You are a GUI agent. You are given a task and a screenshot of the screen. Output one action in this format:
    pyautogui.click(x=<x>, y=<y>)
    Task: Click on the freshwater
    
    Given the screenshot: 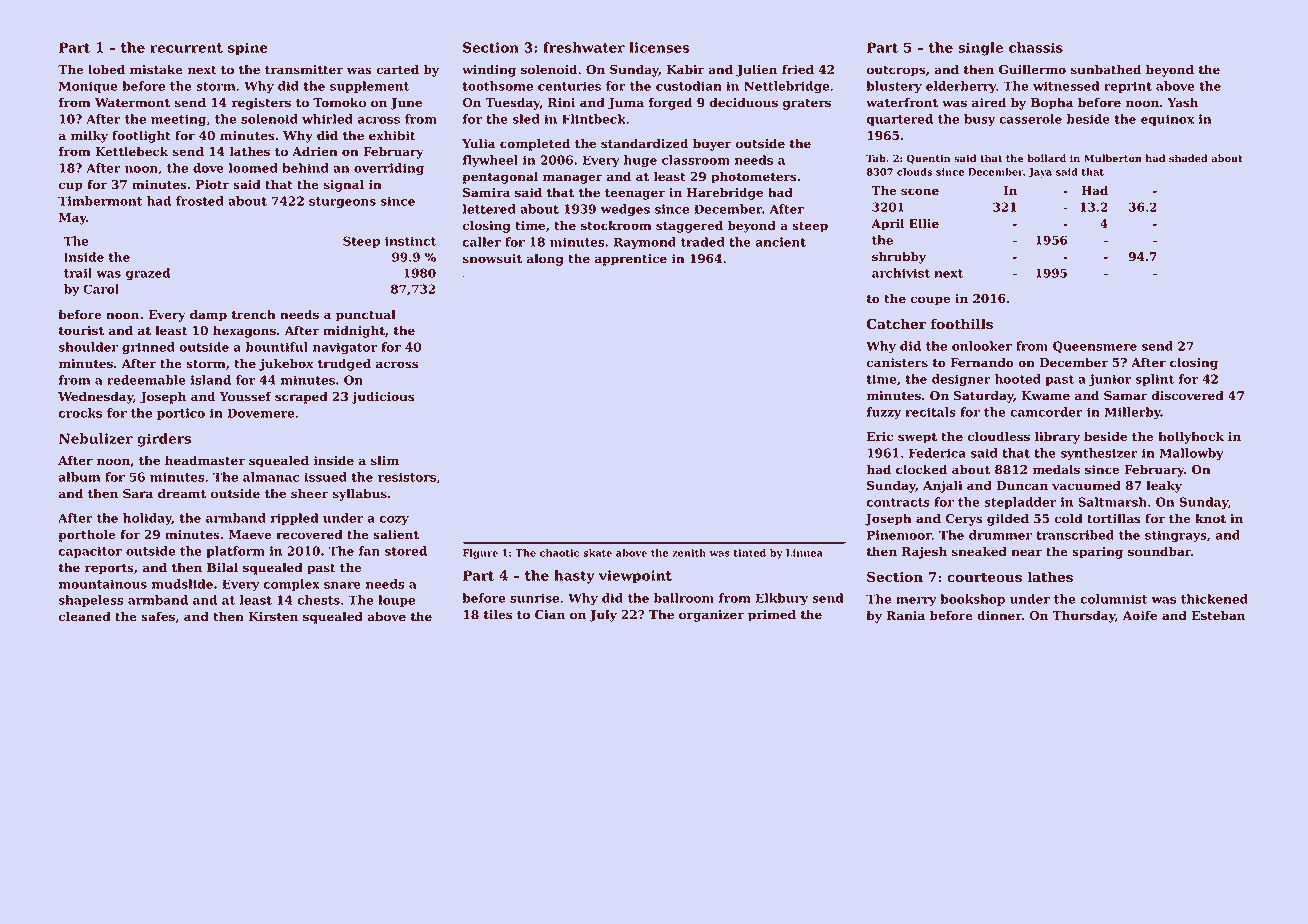 What is the action you would take?
    pyautogui.click(x=584, y=47)
